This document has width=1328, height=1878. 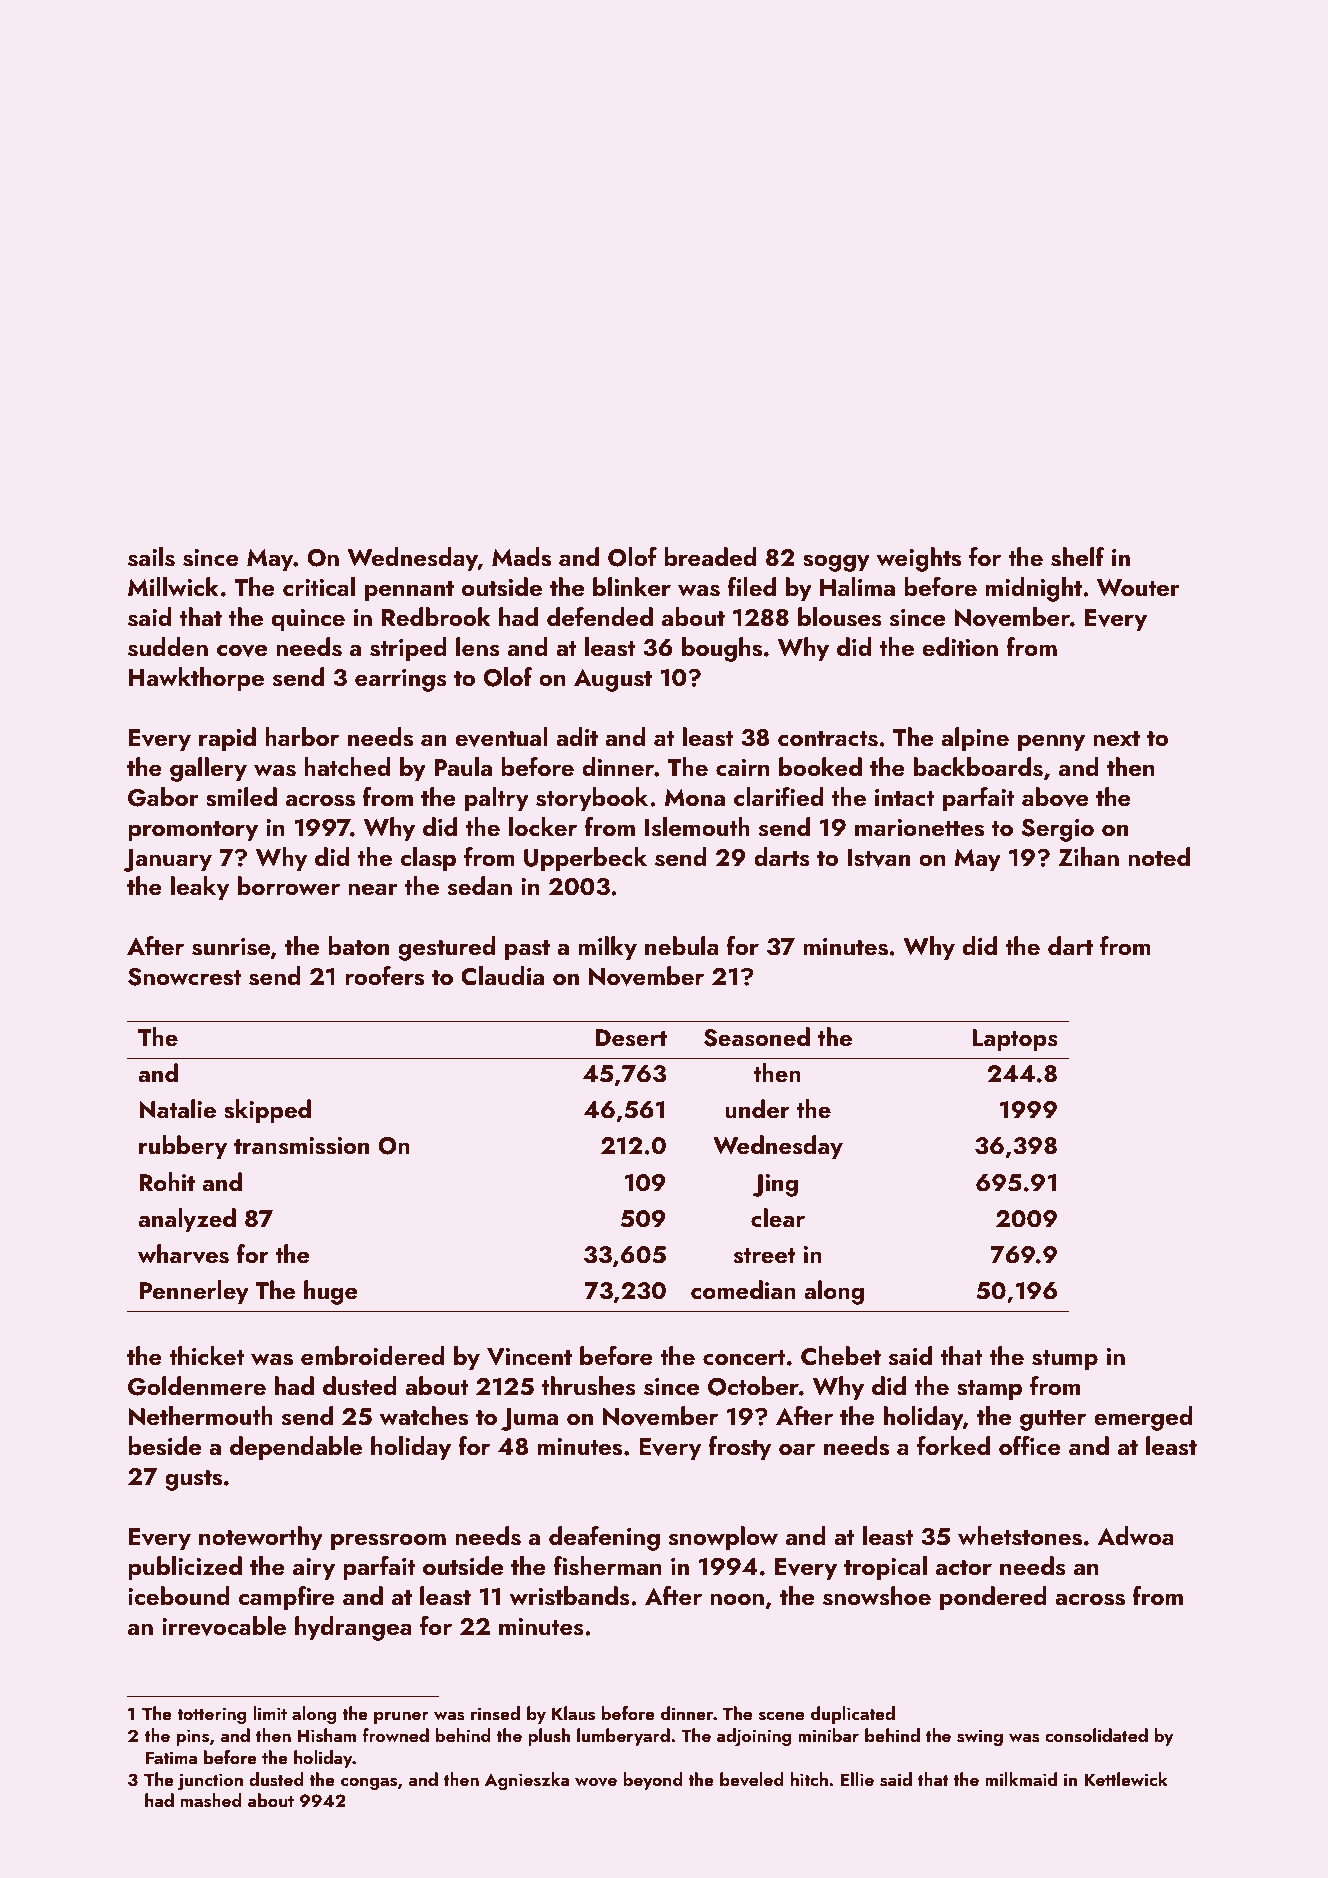 I want to click on Natalie, so click(x=178, y=1109).
